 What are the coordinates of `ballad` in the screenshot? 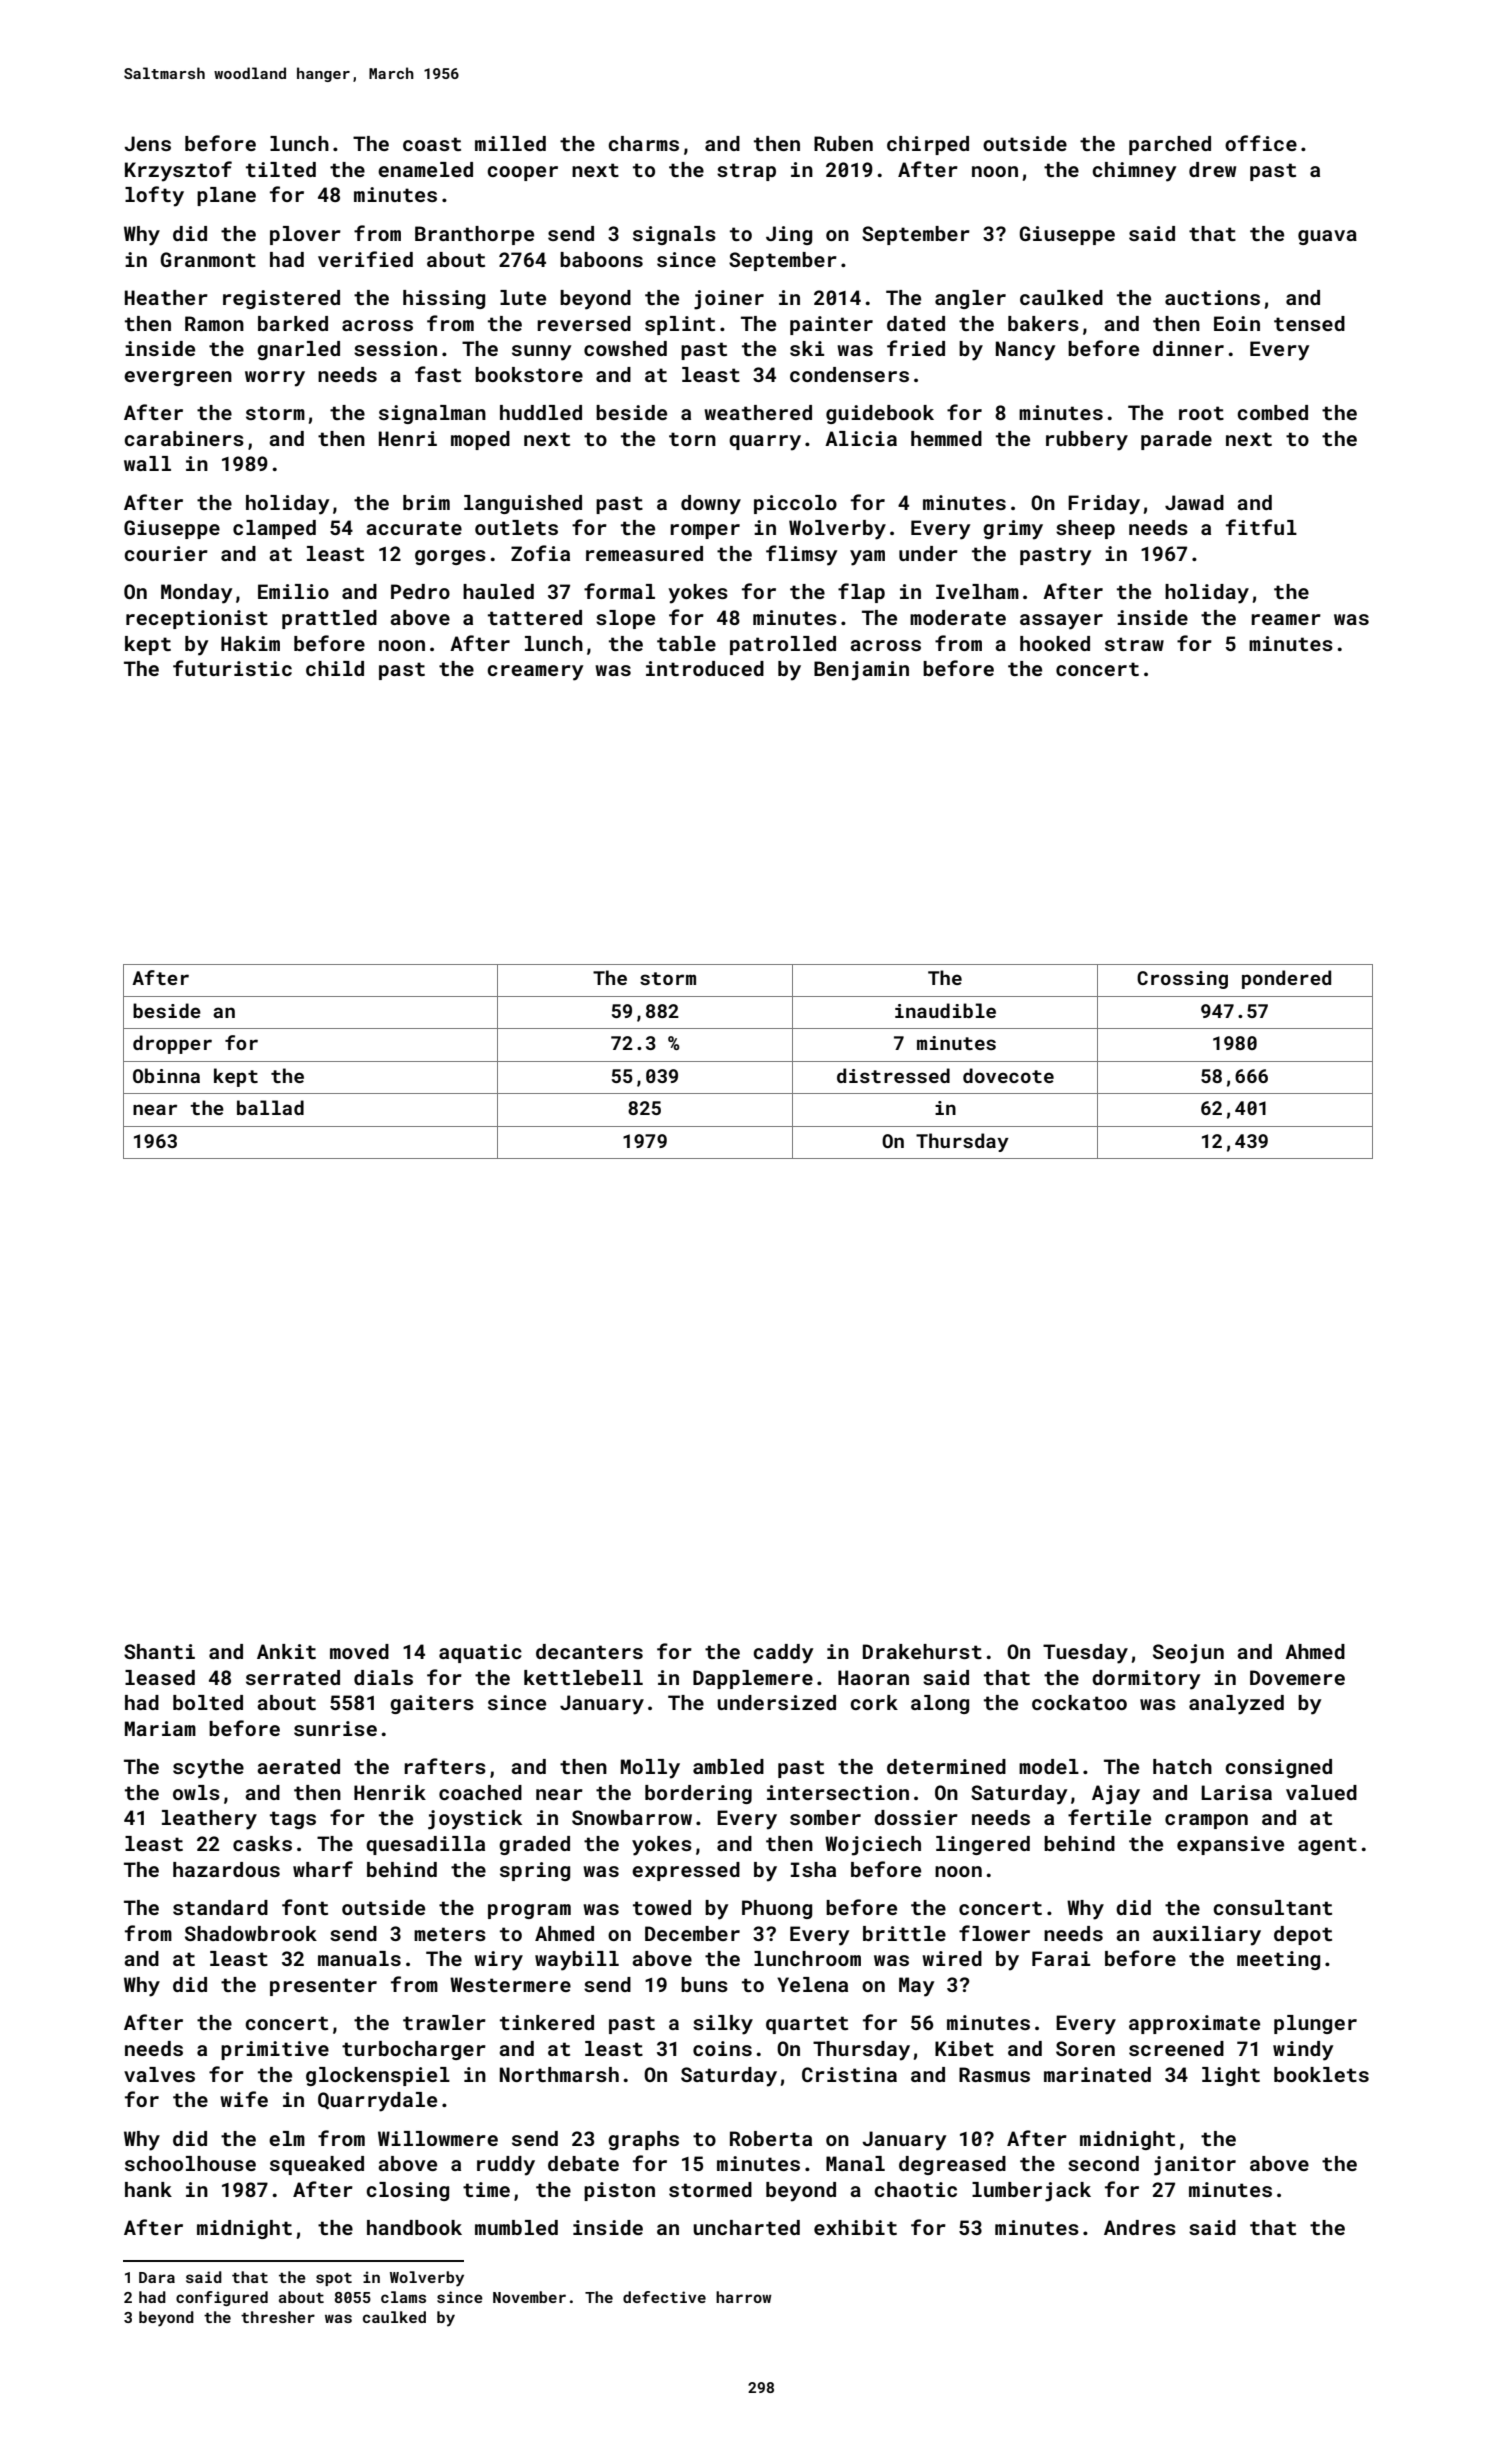 It's located at (270, 1107).
